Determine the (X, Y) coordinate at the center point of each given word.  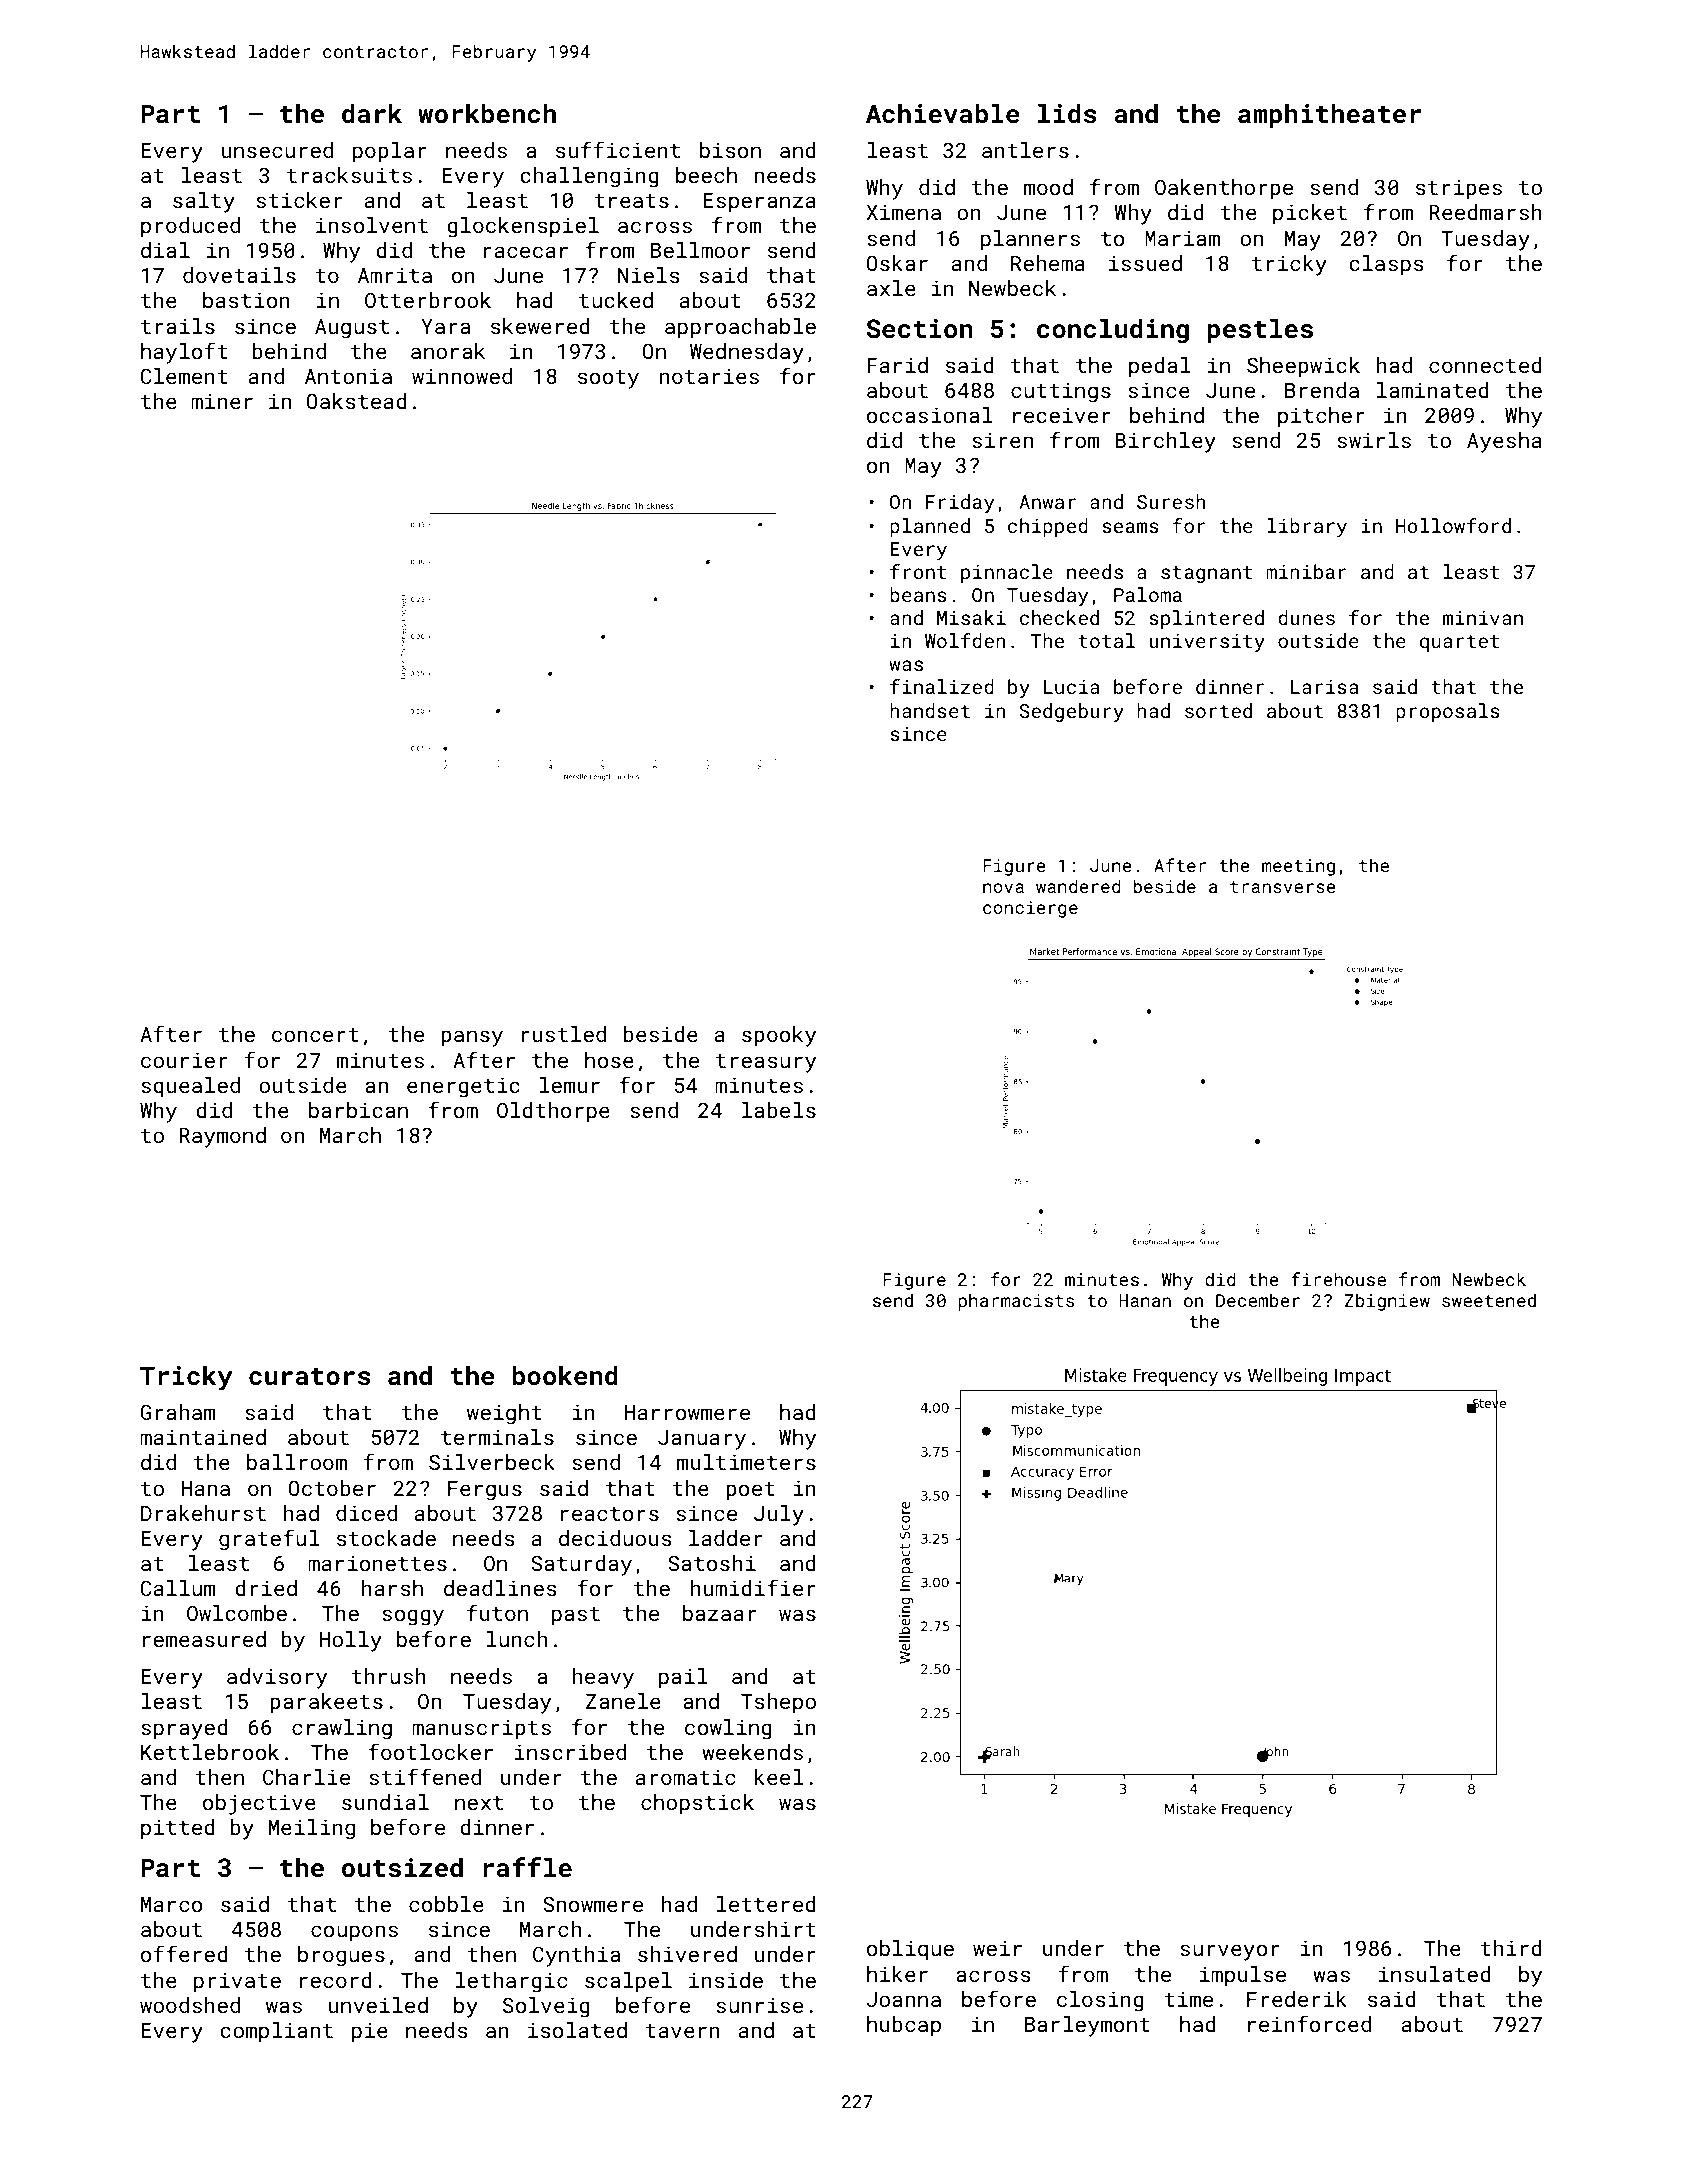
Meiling (312, 1829)
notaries (709, 376)
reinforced (1309, 2023)
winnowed (462, 376)
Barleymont (1087, 2026)
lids (1067, 113)
